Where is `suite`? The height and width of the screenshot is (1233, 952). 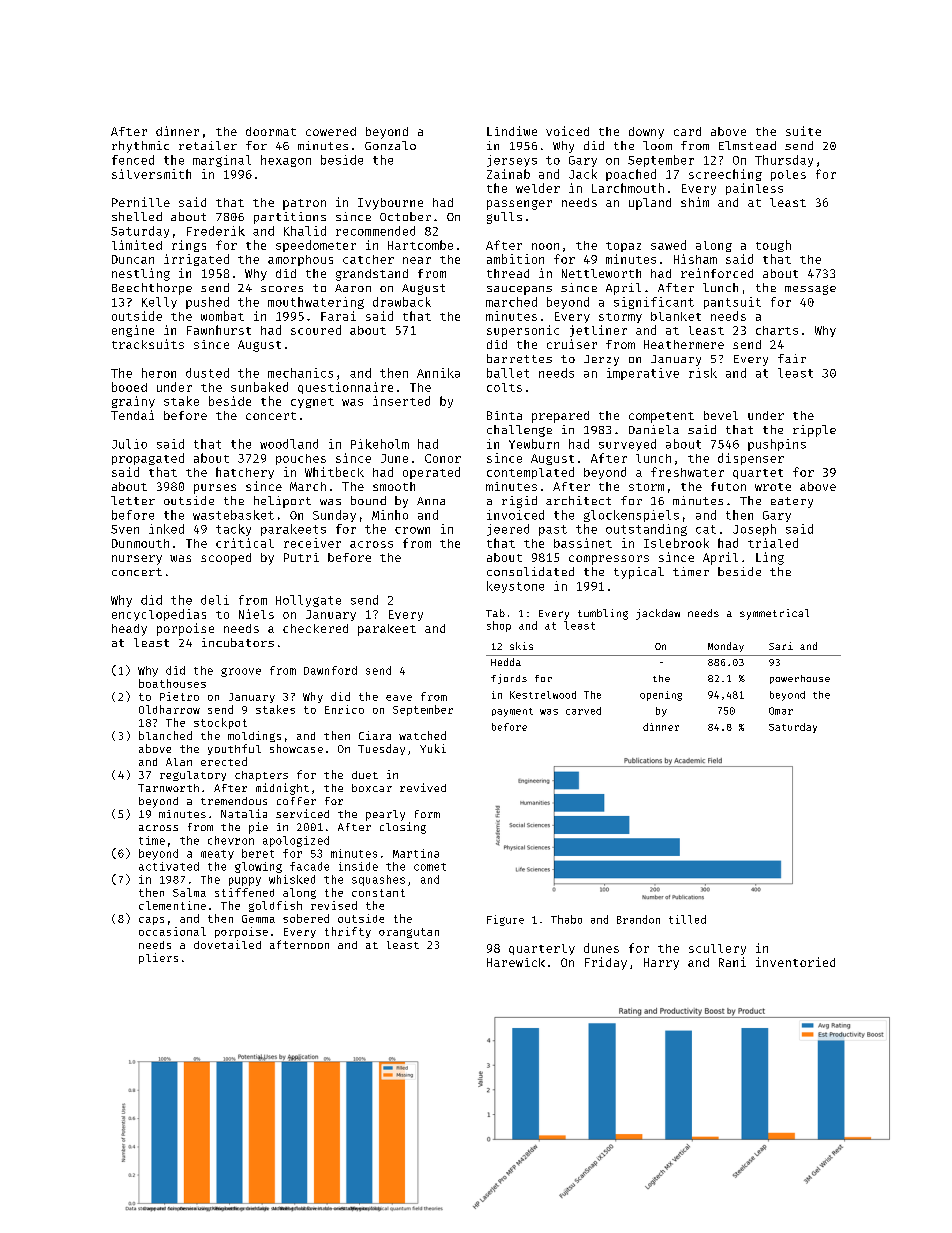
suite is located at coordinates (803, 131).
